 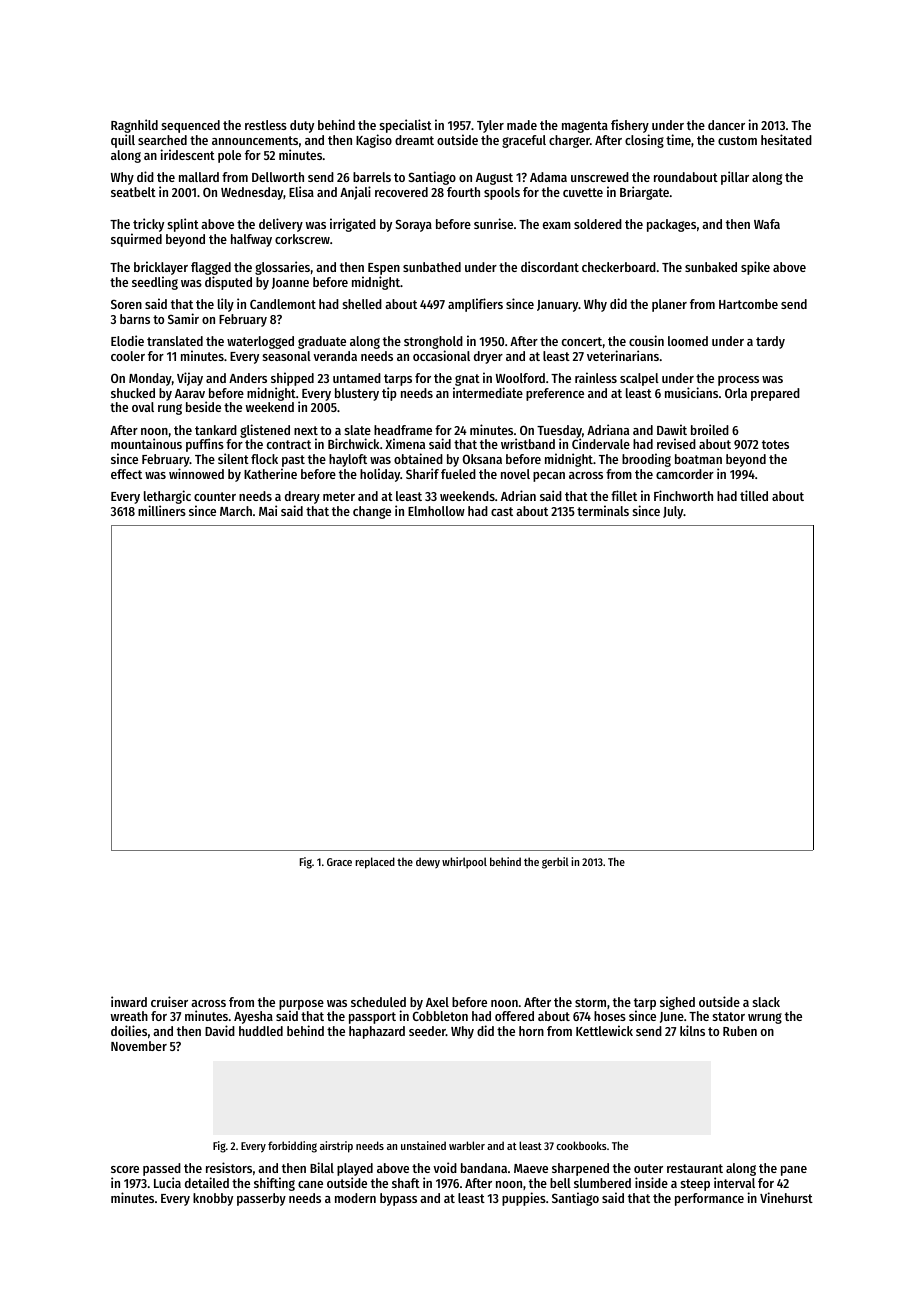 What do you see at coordinates (378, 1002) in the document?
I see `scheduled` at bounding box center [378, 1002].
